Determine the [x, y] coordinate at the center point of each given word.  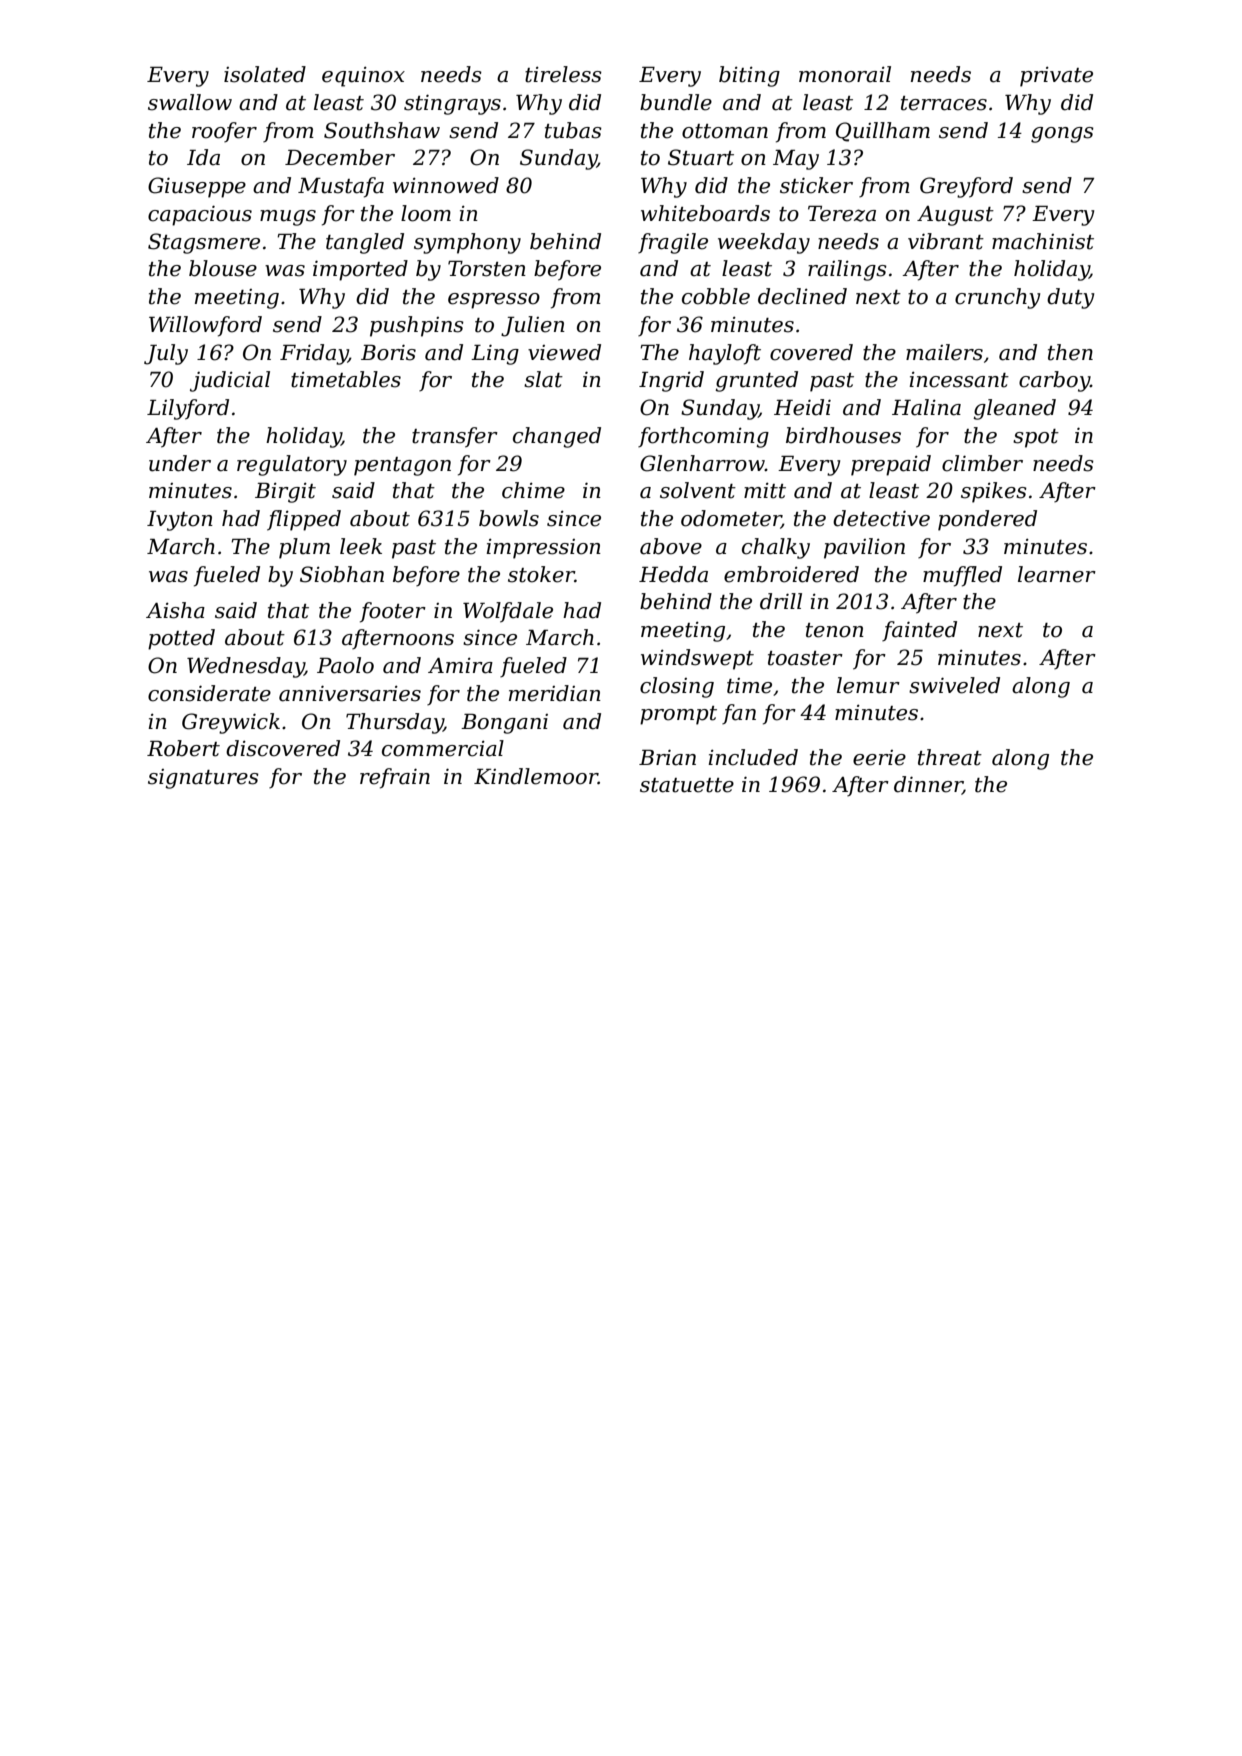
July [166, 354]
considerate [209, 693]
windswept [697, 659]
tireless [563, 74]
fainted [919, 631]
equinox [363, 76]
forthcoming [703, 437]
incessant [959, 379]
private [1056, 76]
